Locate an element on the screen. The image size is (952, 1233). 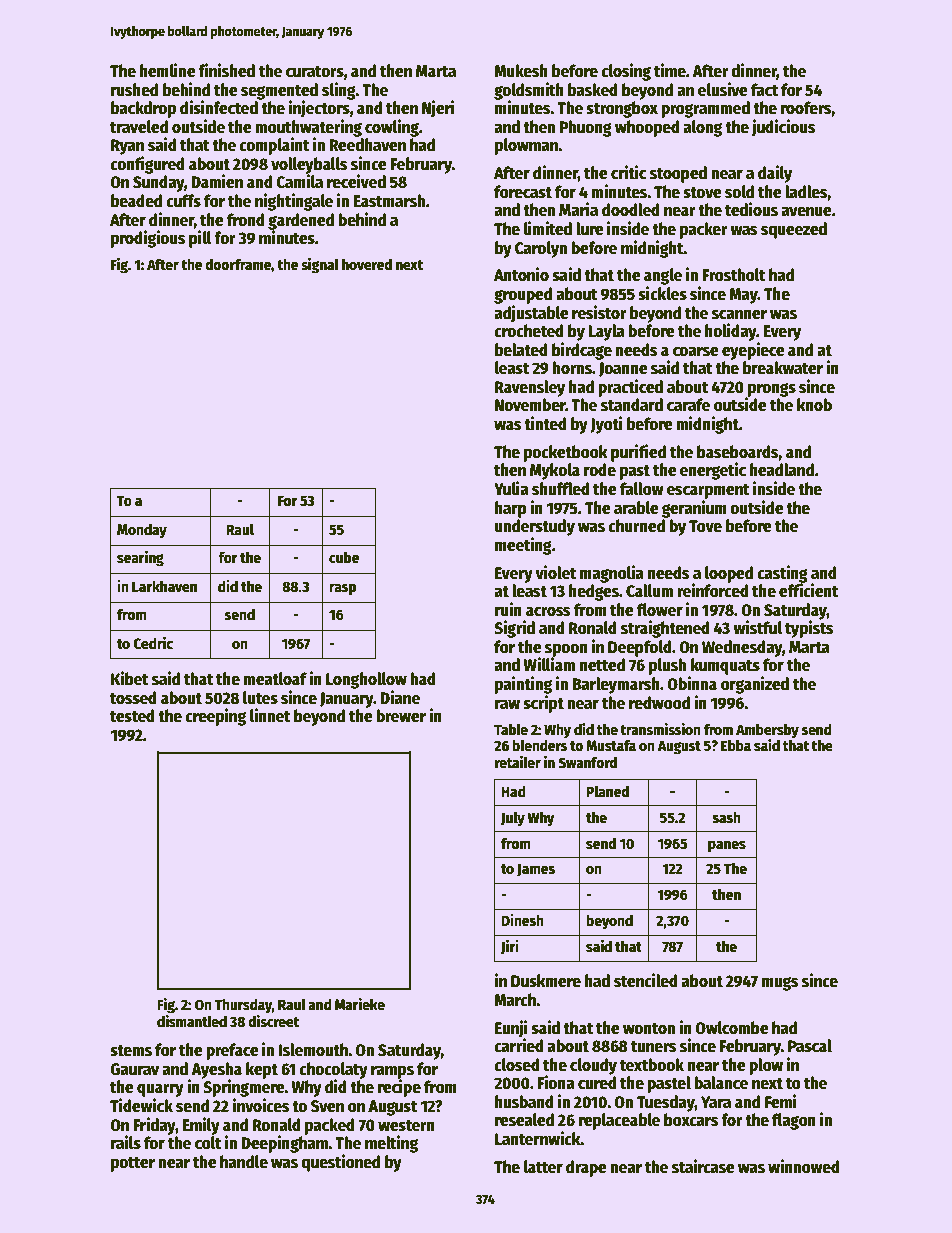
Mukesh is located at coordinates (521, 71).
